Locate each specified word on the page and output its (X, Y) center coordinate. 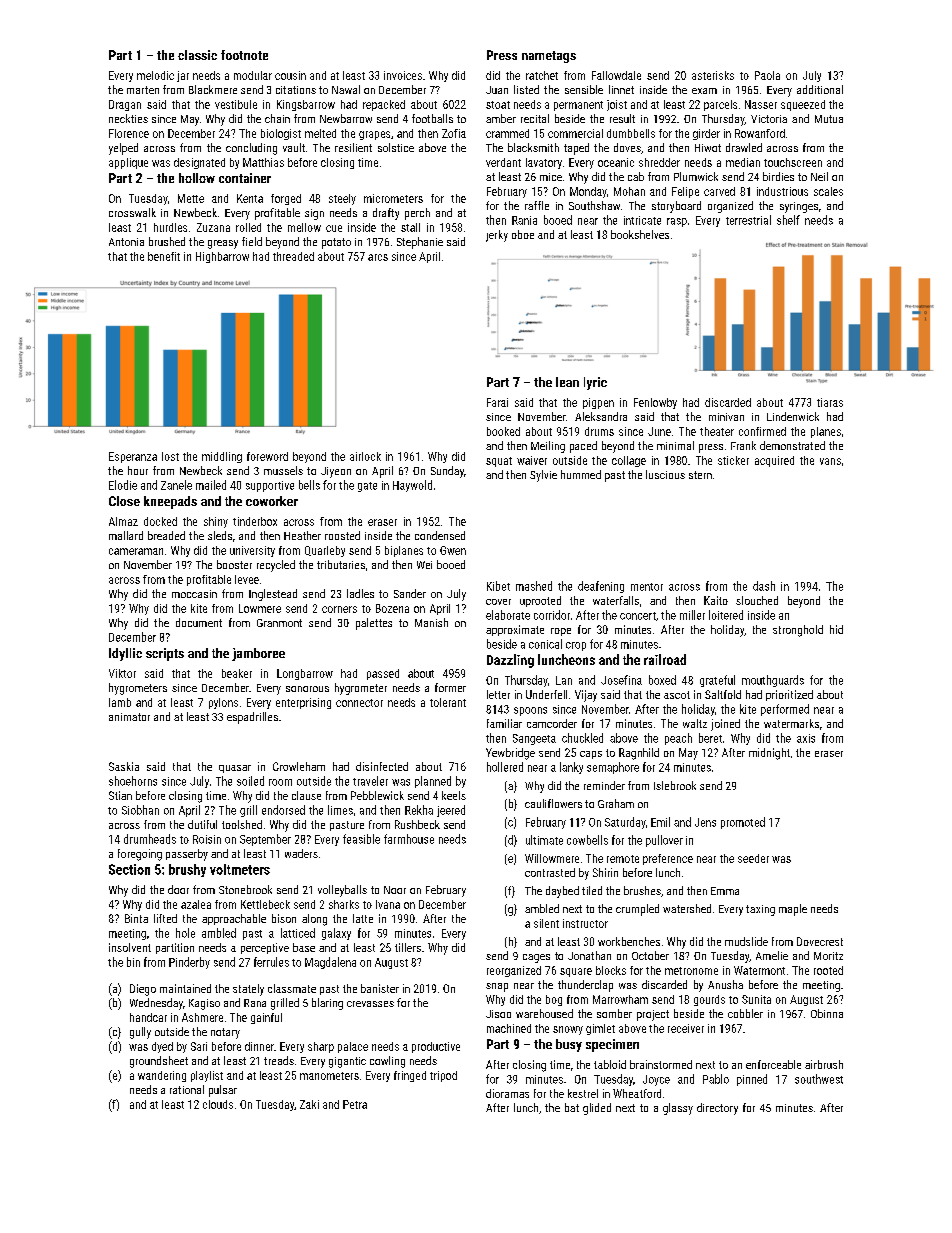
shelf (788, 220)
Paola (767, 75)
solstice (396, 147)
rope (561, 632)
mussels (283, 470)
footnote (244, 55)
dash (764, 586)
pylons (223, 703)
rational (187, 1089)
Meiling (548, 447)
